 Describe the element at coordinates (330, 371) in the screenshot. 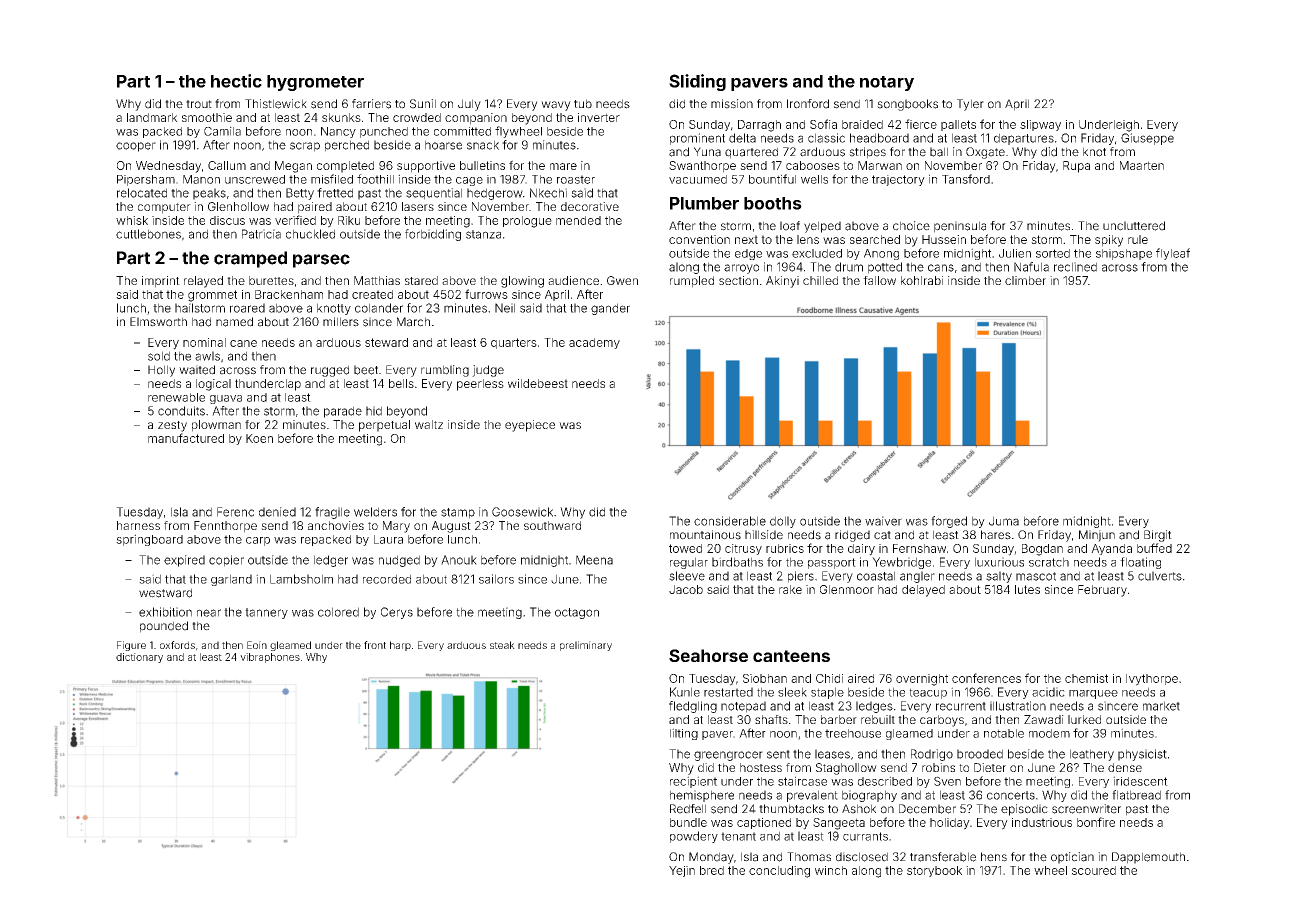

I see `rugged` at that location.
